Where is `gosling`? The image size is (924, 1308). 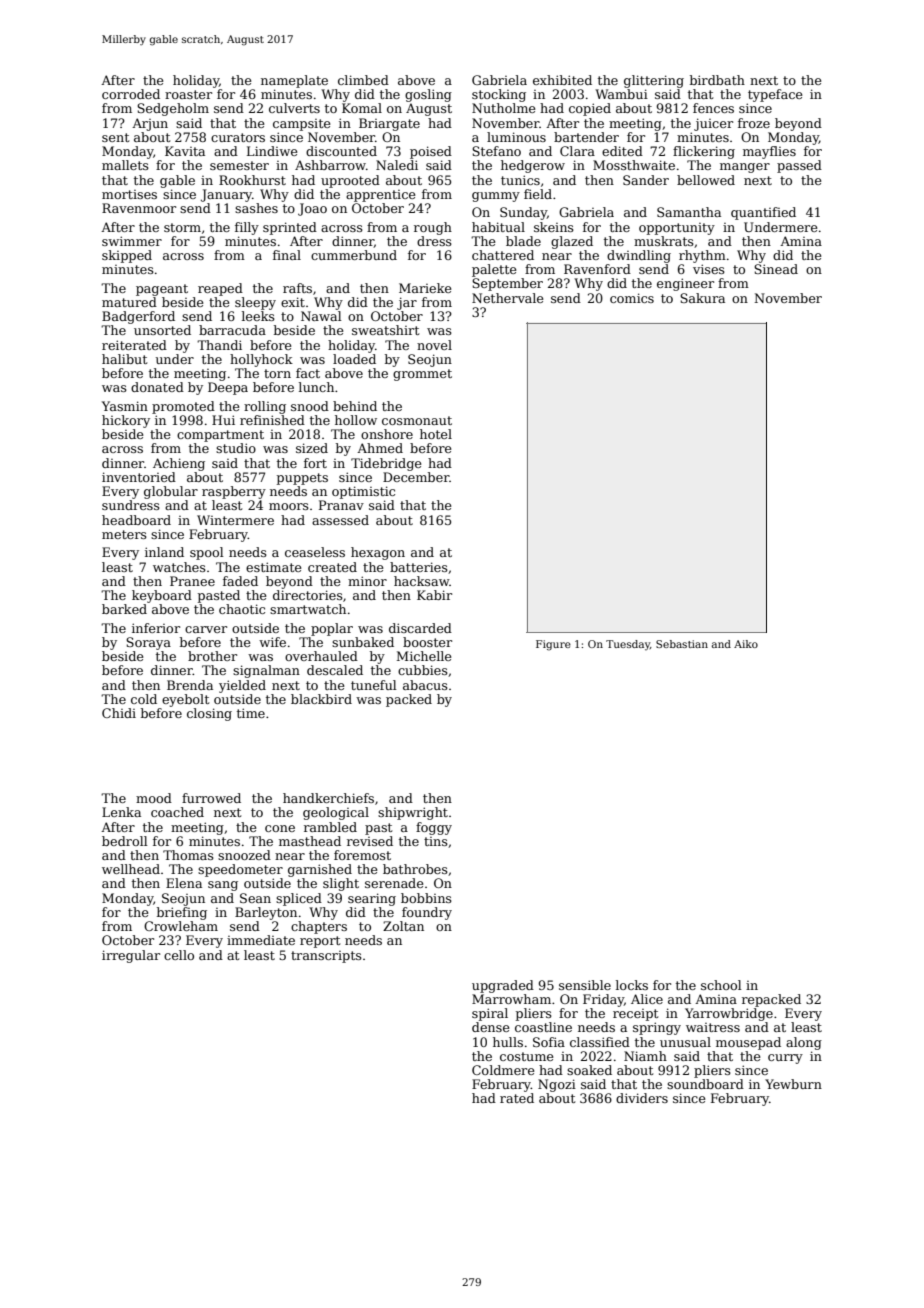
gosling is located at coordinates (428, 95).
